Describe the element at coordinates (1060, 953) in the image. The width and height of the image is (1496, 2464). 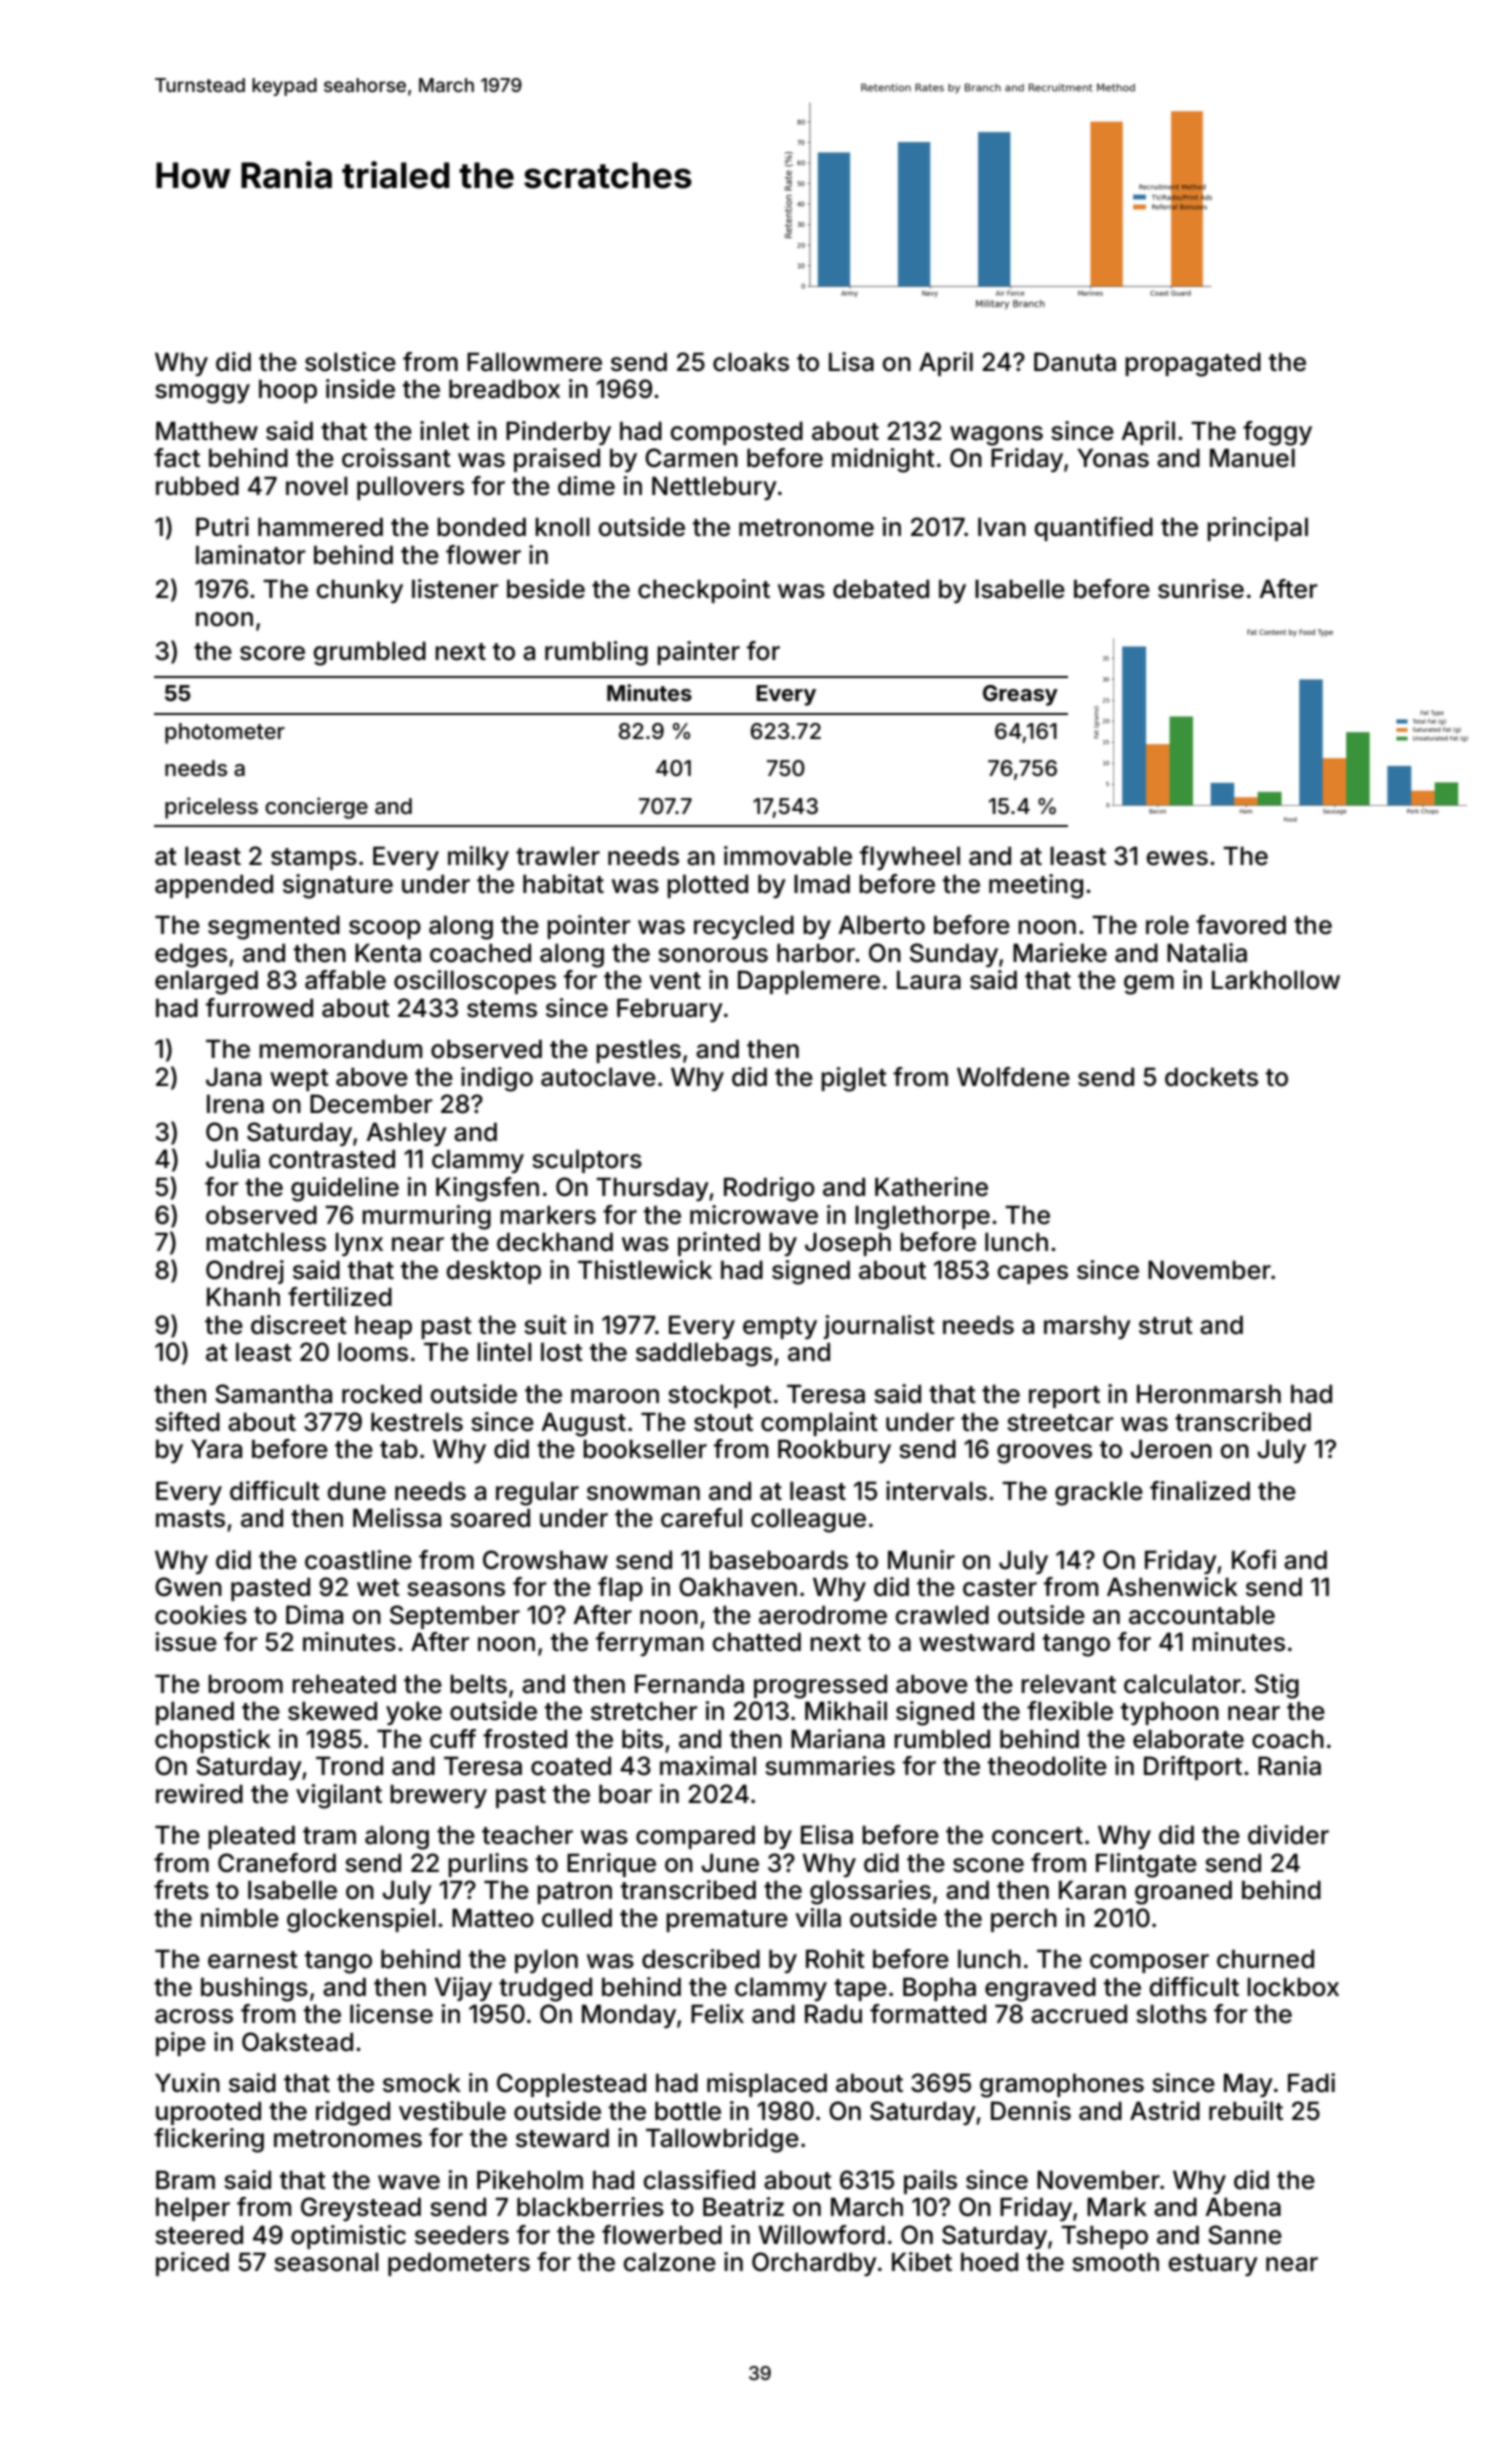
I see `Marieke` at that location.
